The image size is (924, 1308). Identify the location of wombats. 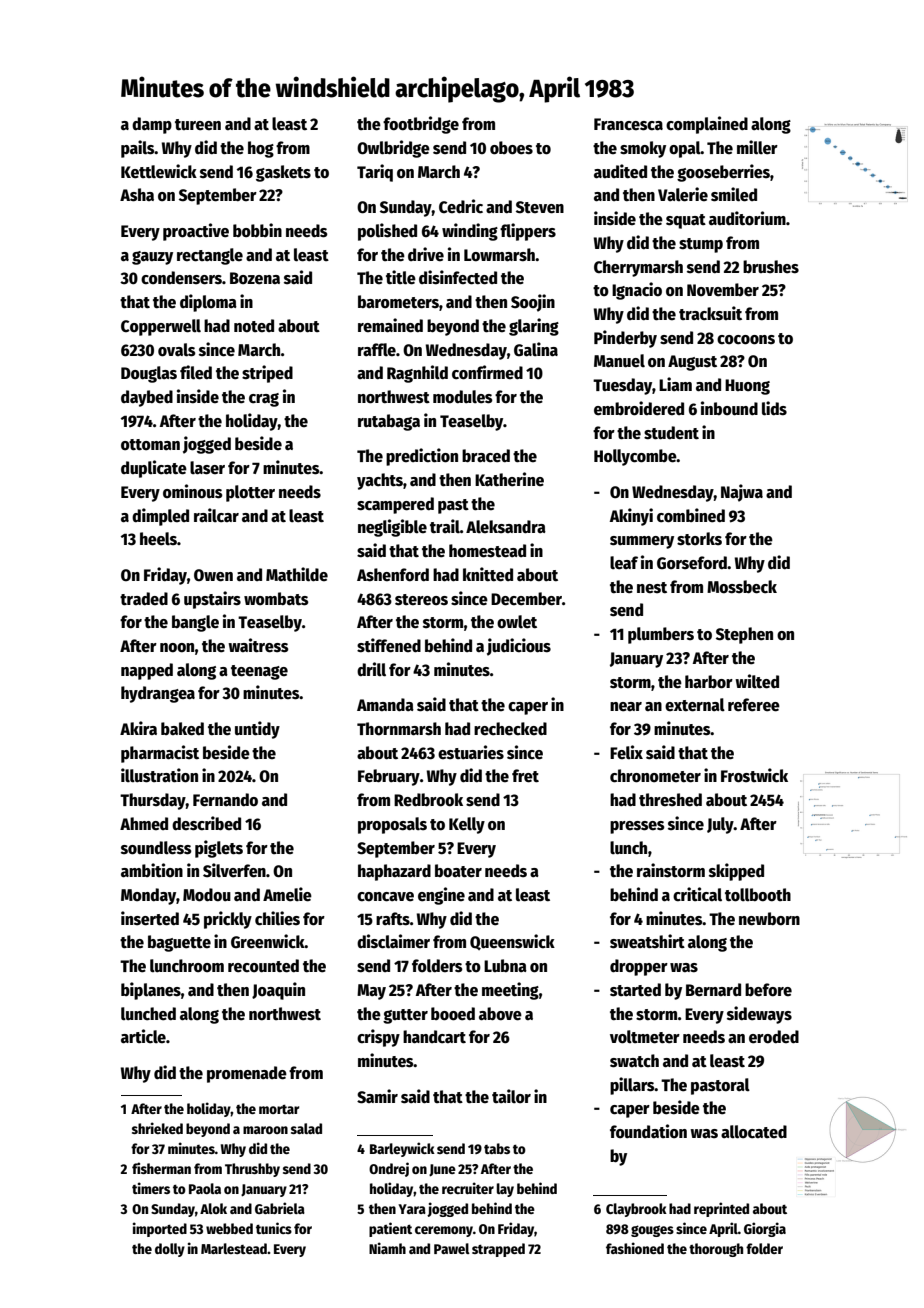
(276, 599).
